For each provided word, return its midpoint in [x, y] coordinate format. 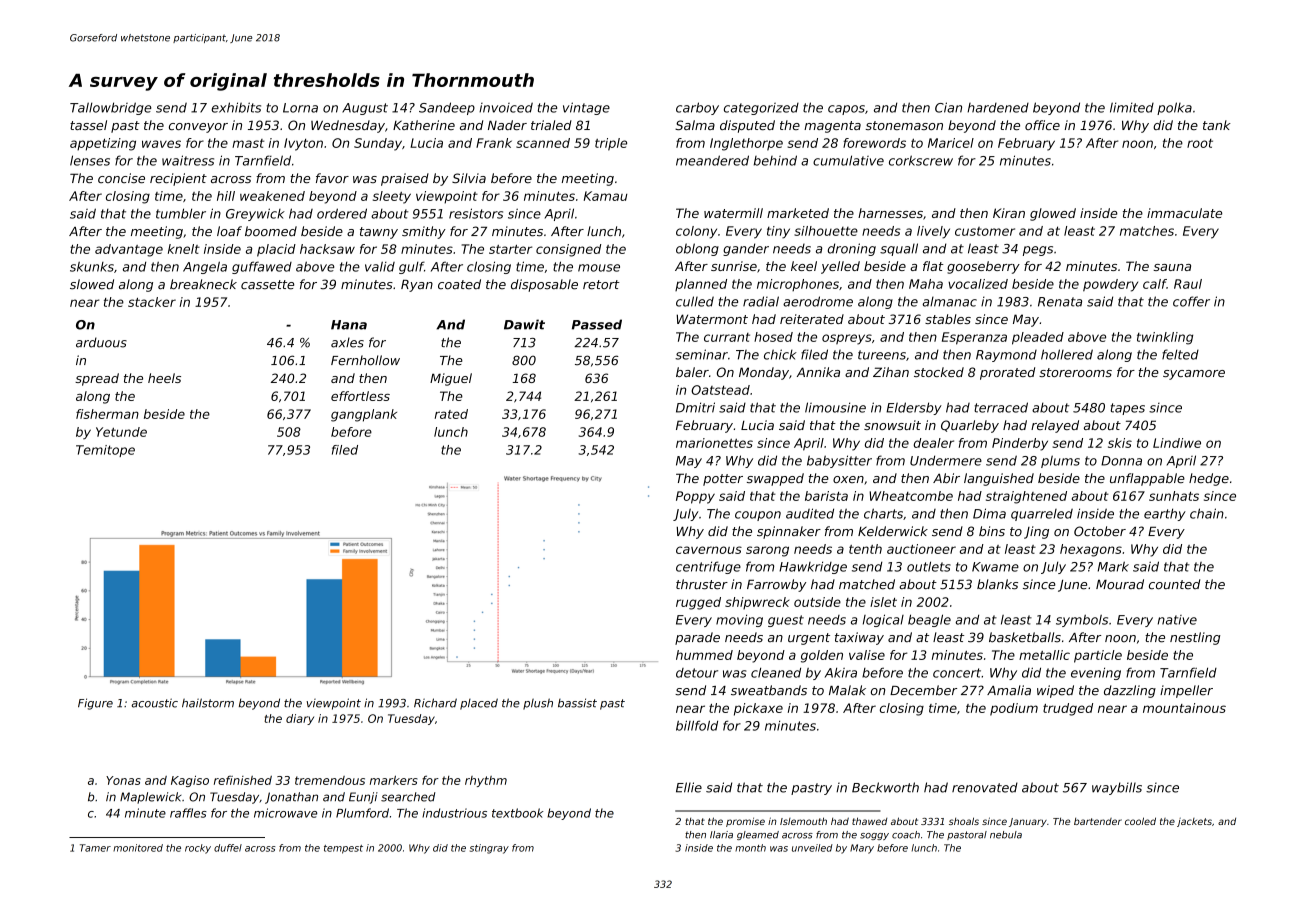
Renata [1060, 302]
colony [696, 232]
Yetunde [121, 432]
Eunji [363, 798]
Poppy [695, 497]
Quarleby [970, 426]
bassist [577, 703]
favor [332, 178]
